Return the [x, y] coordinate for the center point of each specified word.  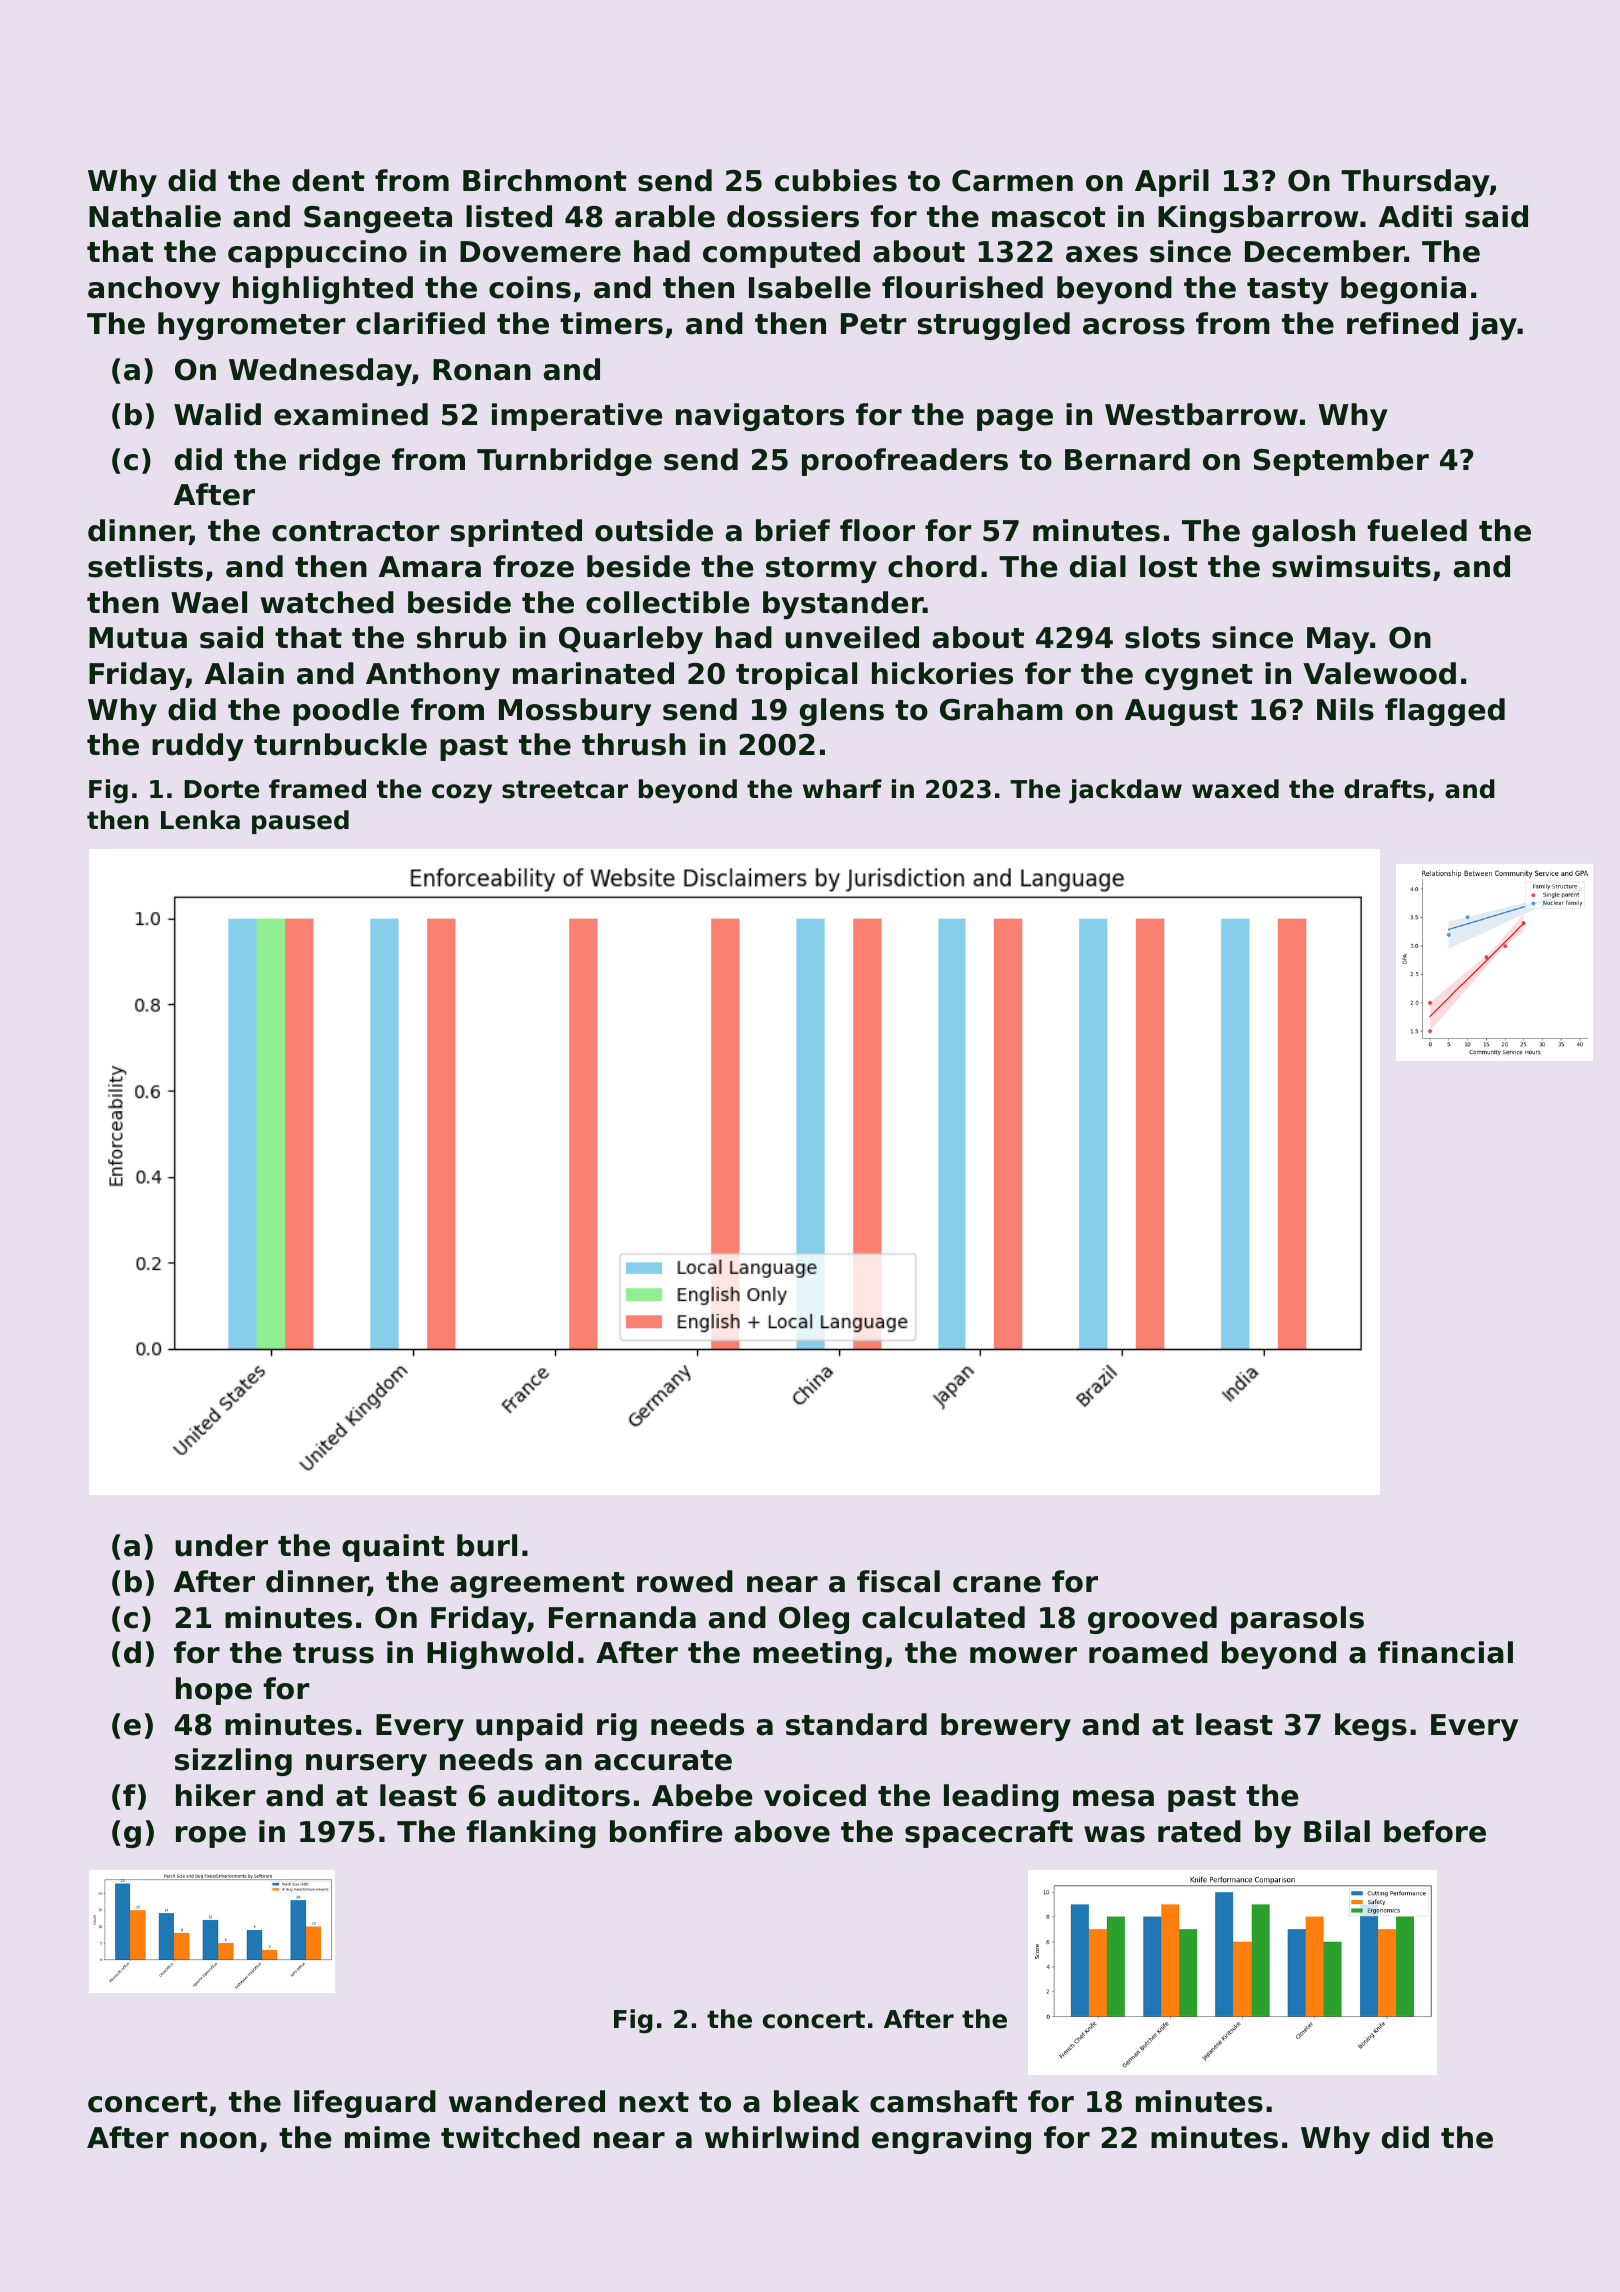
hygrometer [252, 326]
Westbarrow [1201, 414]
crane [997, 1584]
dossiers [793, 216]
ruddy [198, 747]
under [221, 1545]
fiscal [898, 1581]
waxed [1235, 789]
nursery [366, 1765]
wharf [842, 789]
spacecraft [989, 1834]
